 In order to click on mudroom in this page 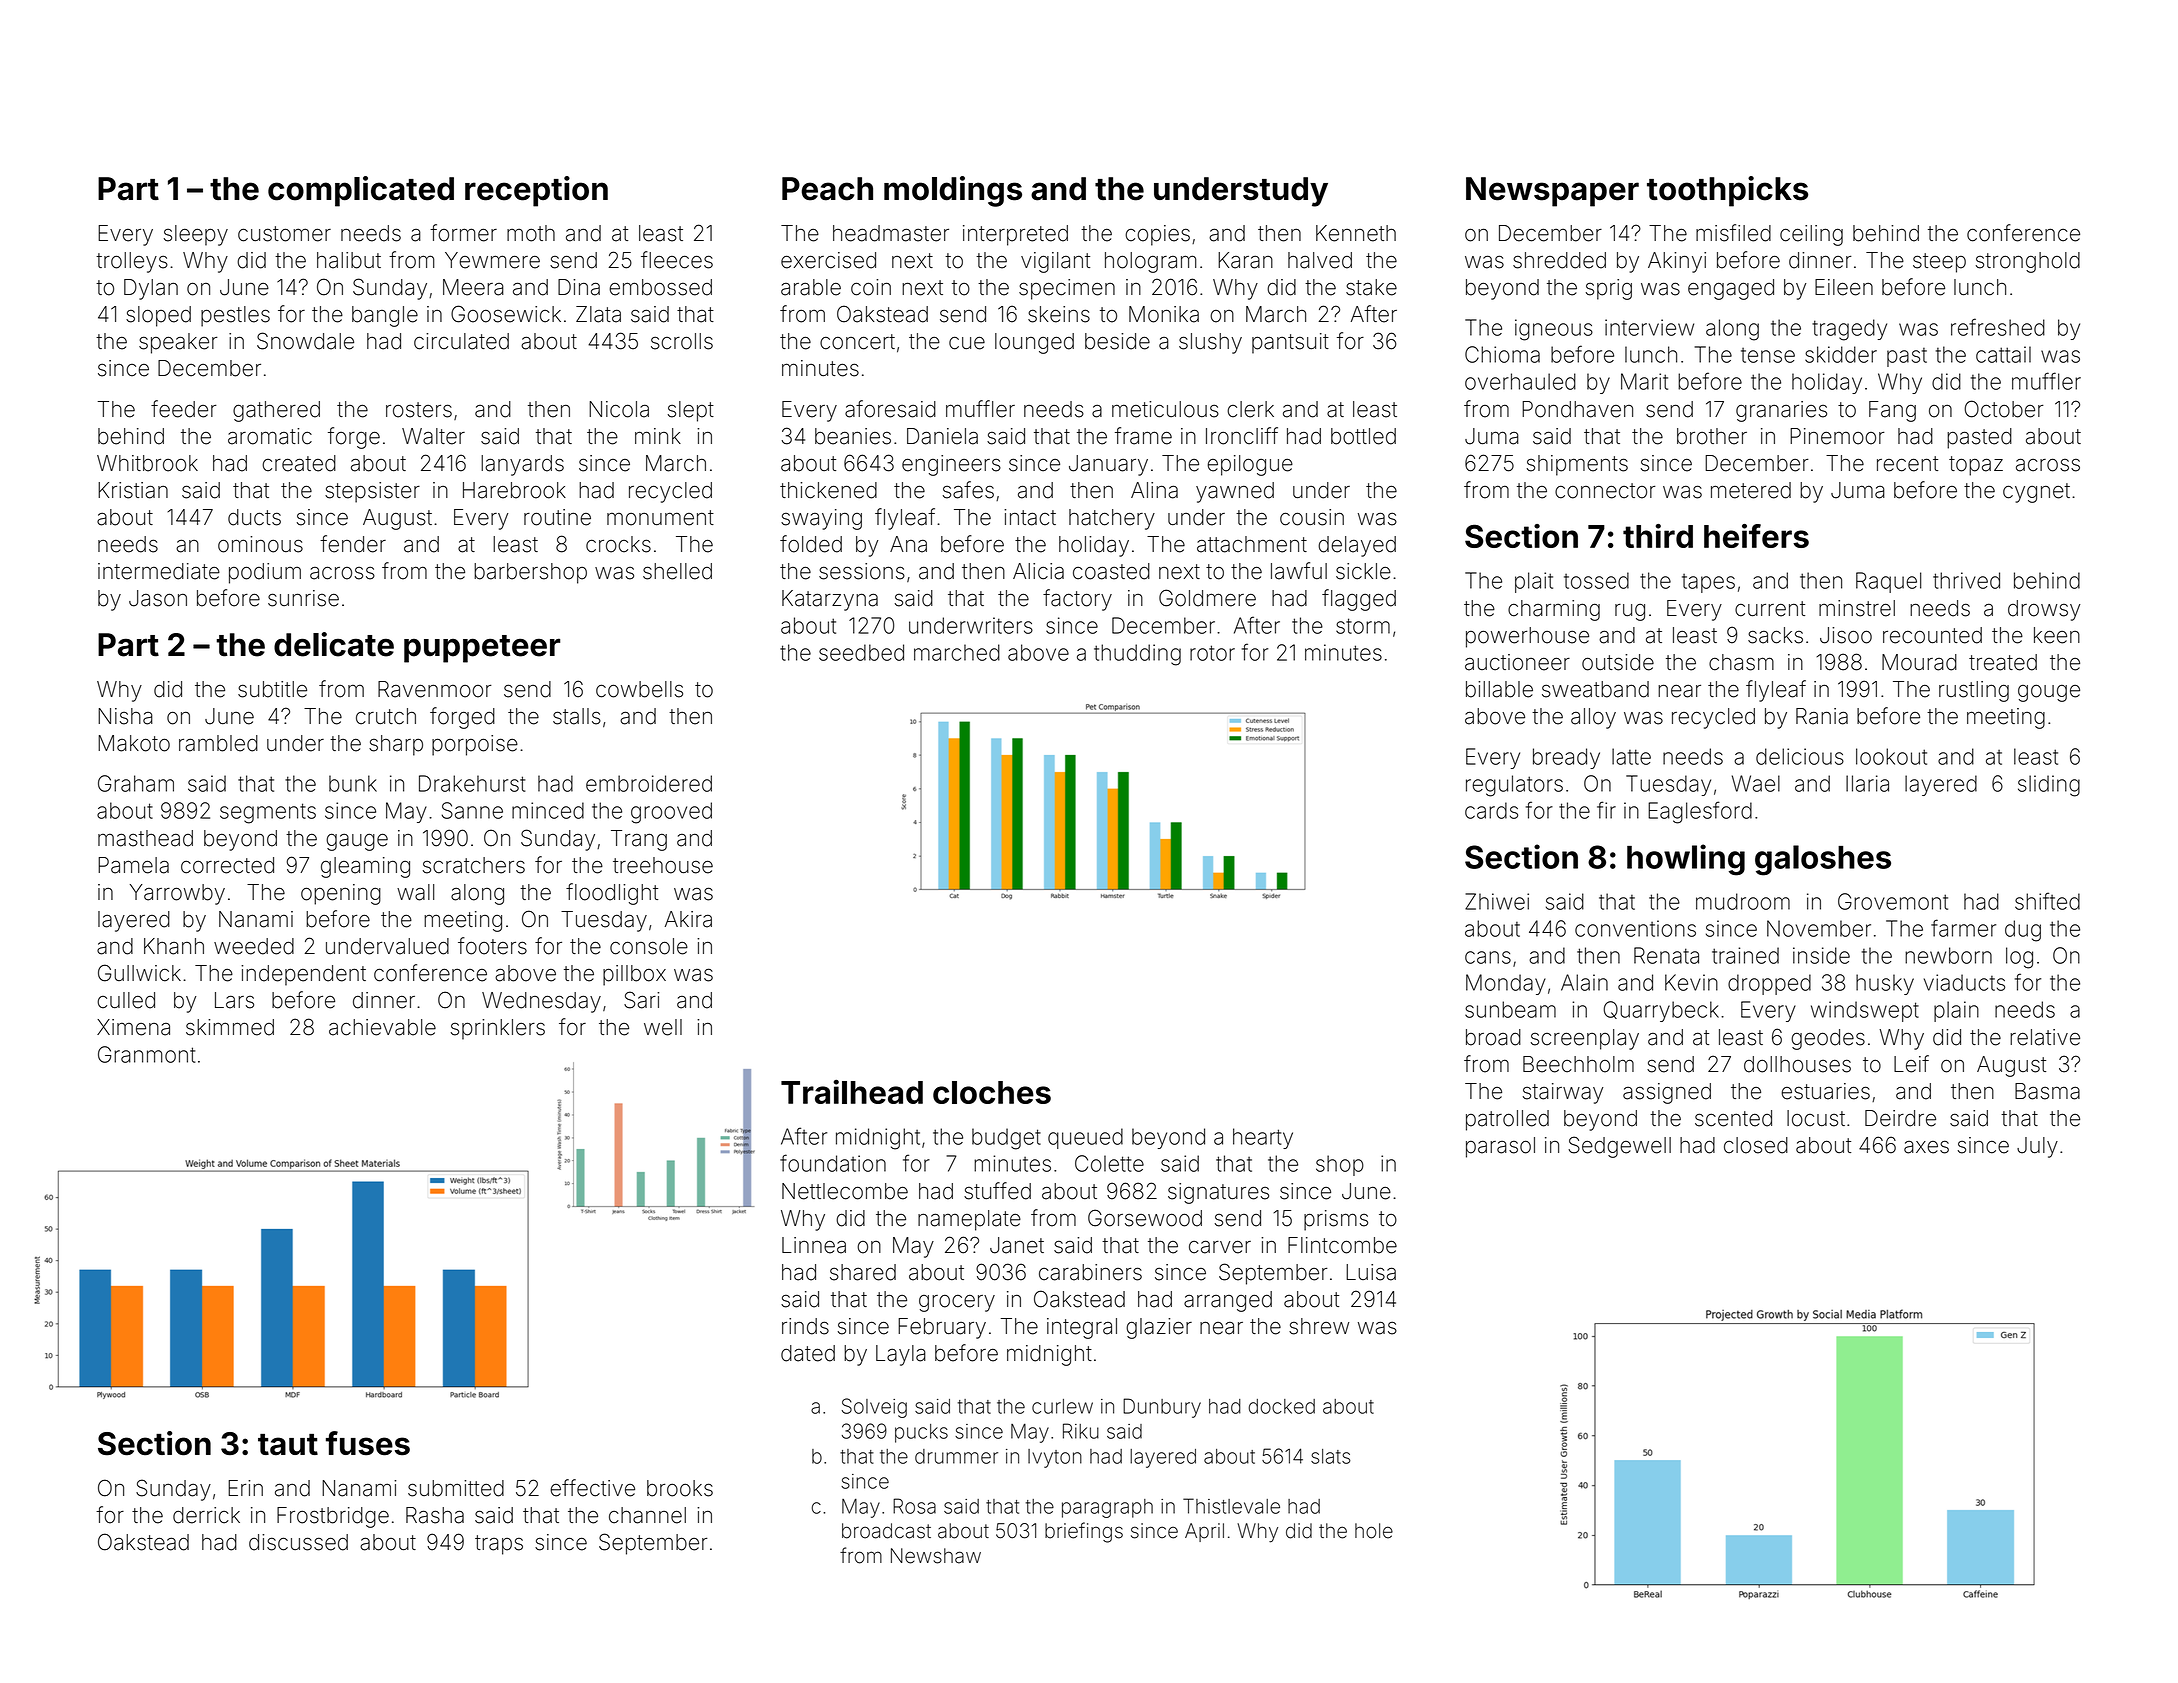, I will do `click(1743, 901)`.
